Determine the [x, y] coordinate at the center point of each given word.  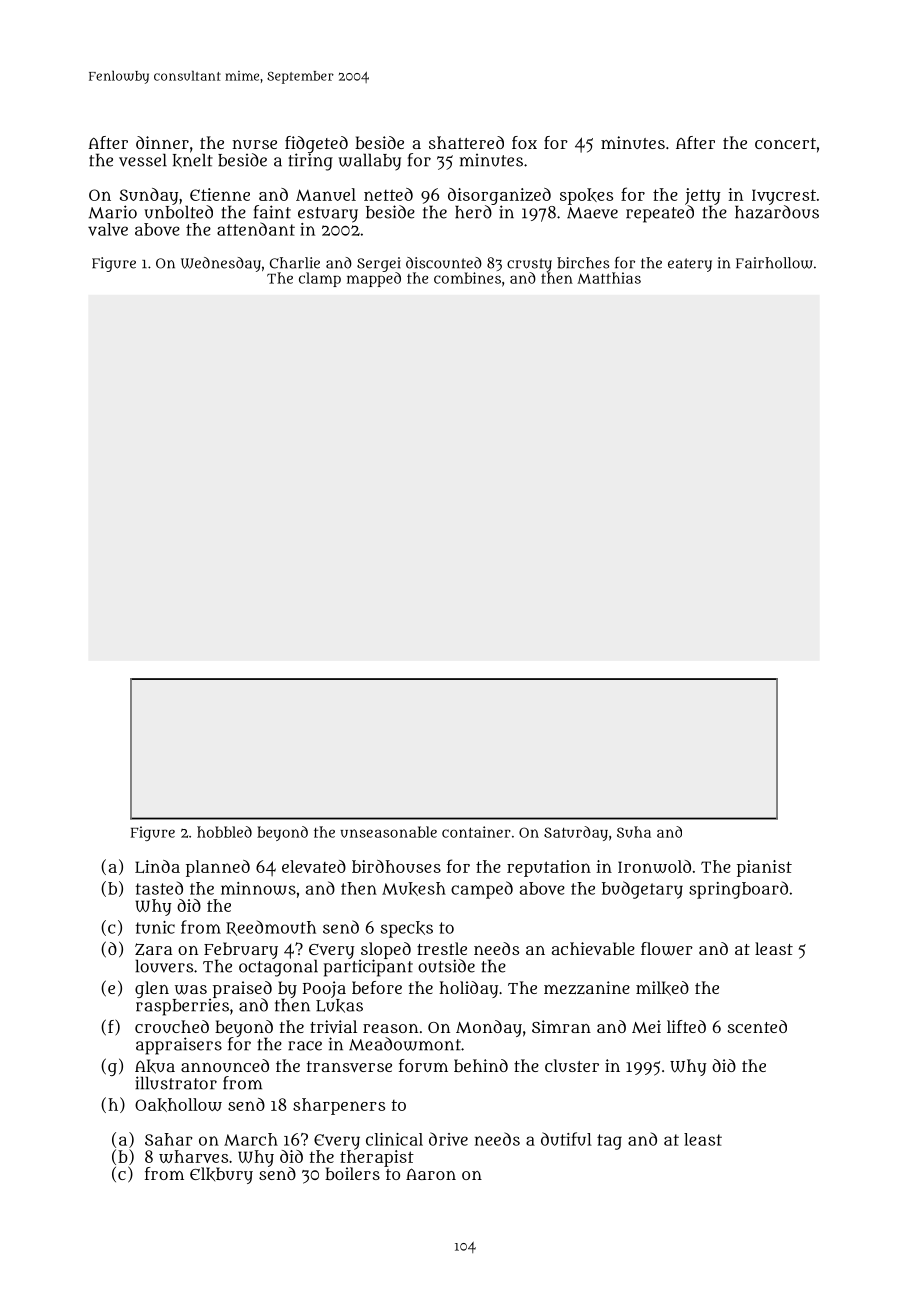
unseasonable [388, 832]
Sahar [169, 1139]
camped [482, 890]
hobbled [224, 832]
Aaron [431, 1174]
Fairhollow [774, 263]
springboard [738, 890]
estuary [328, 214]
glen [152, 989]
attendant [256, 229]
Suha [634, 832]
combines [467, 278]
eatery [690, 265]
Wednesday [221, 264]
